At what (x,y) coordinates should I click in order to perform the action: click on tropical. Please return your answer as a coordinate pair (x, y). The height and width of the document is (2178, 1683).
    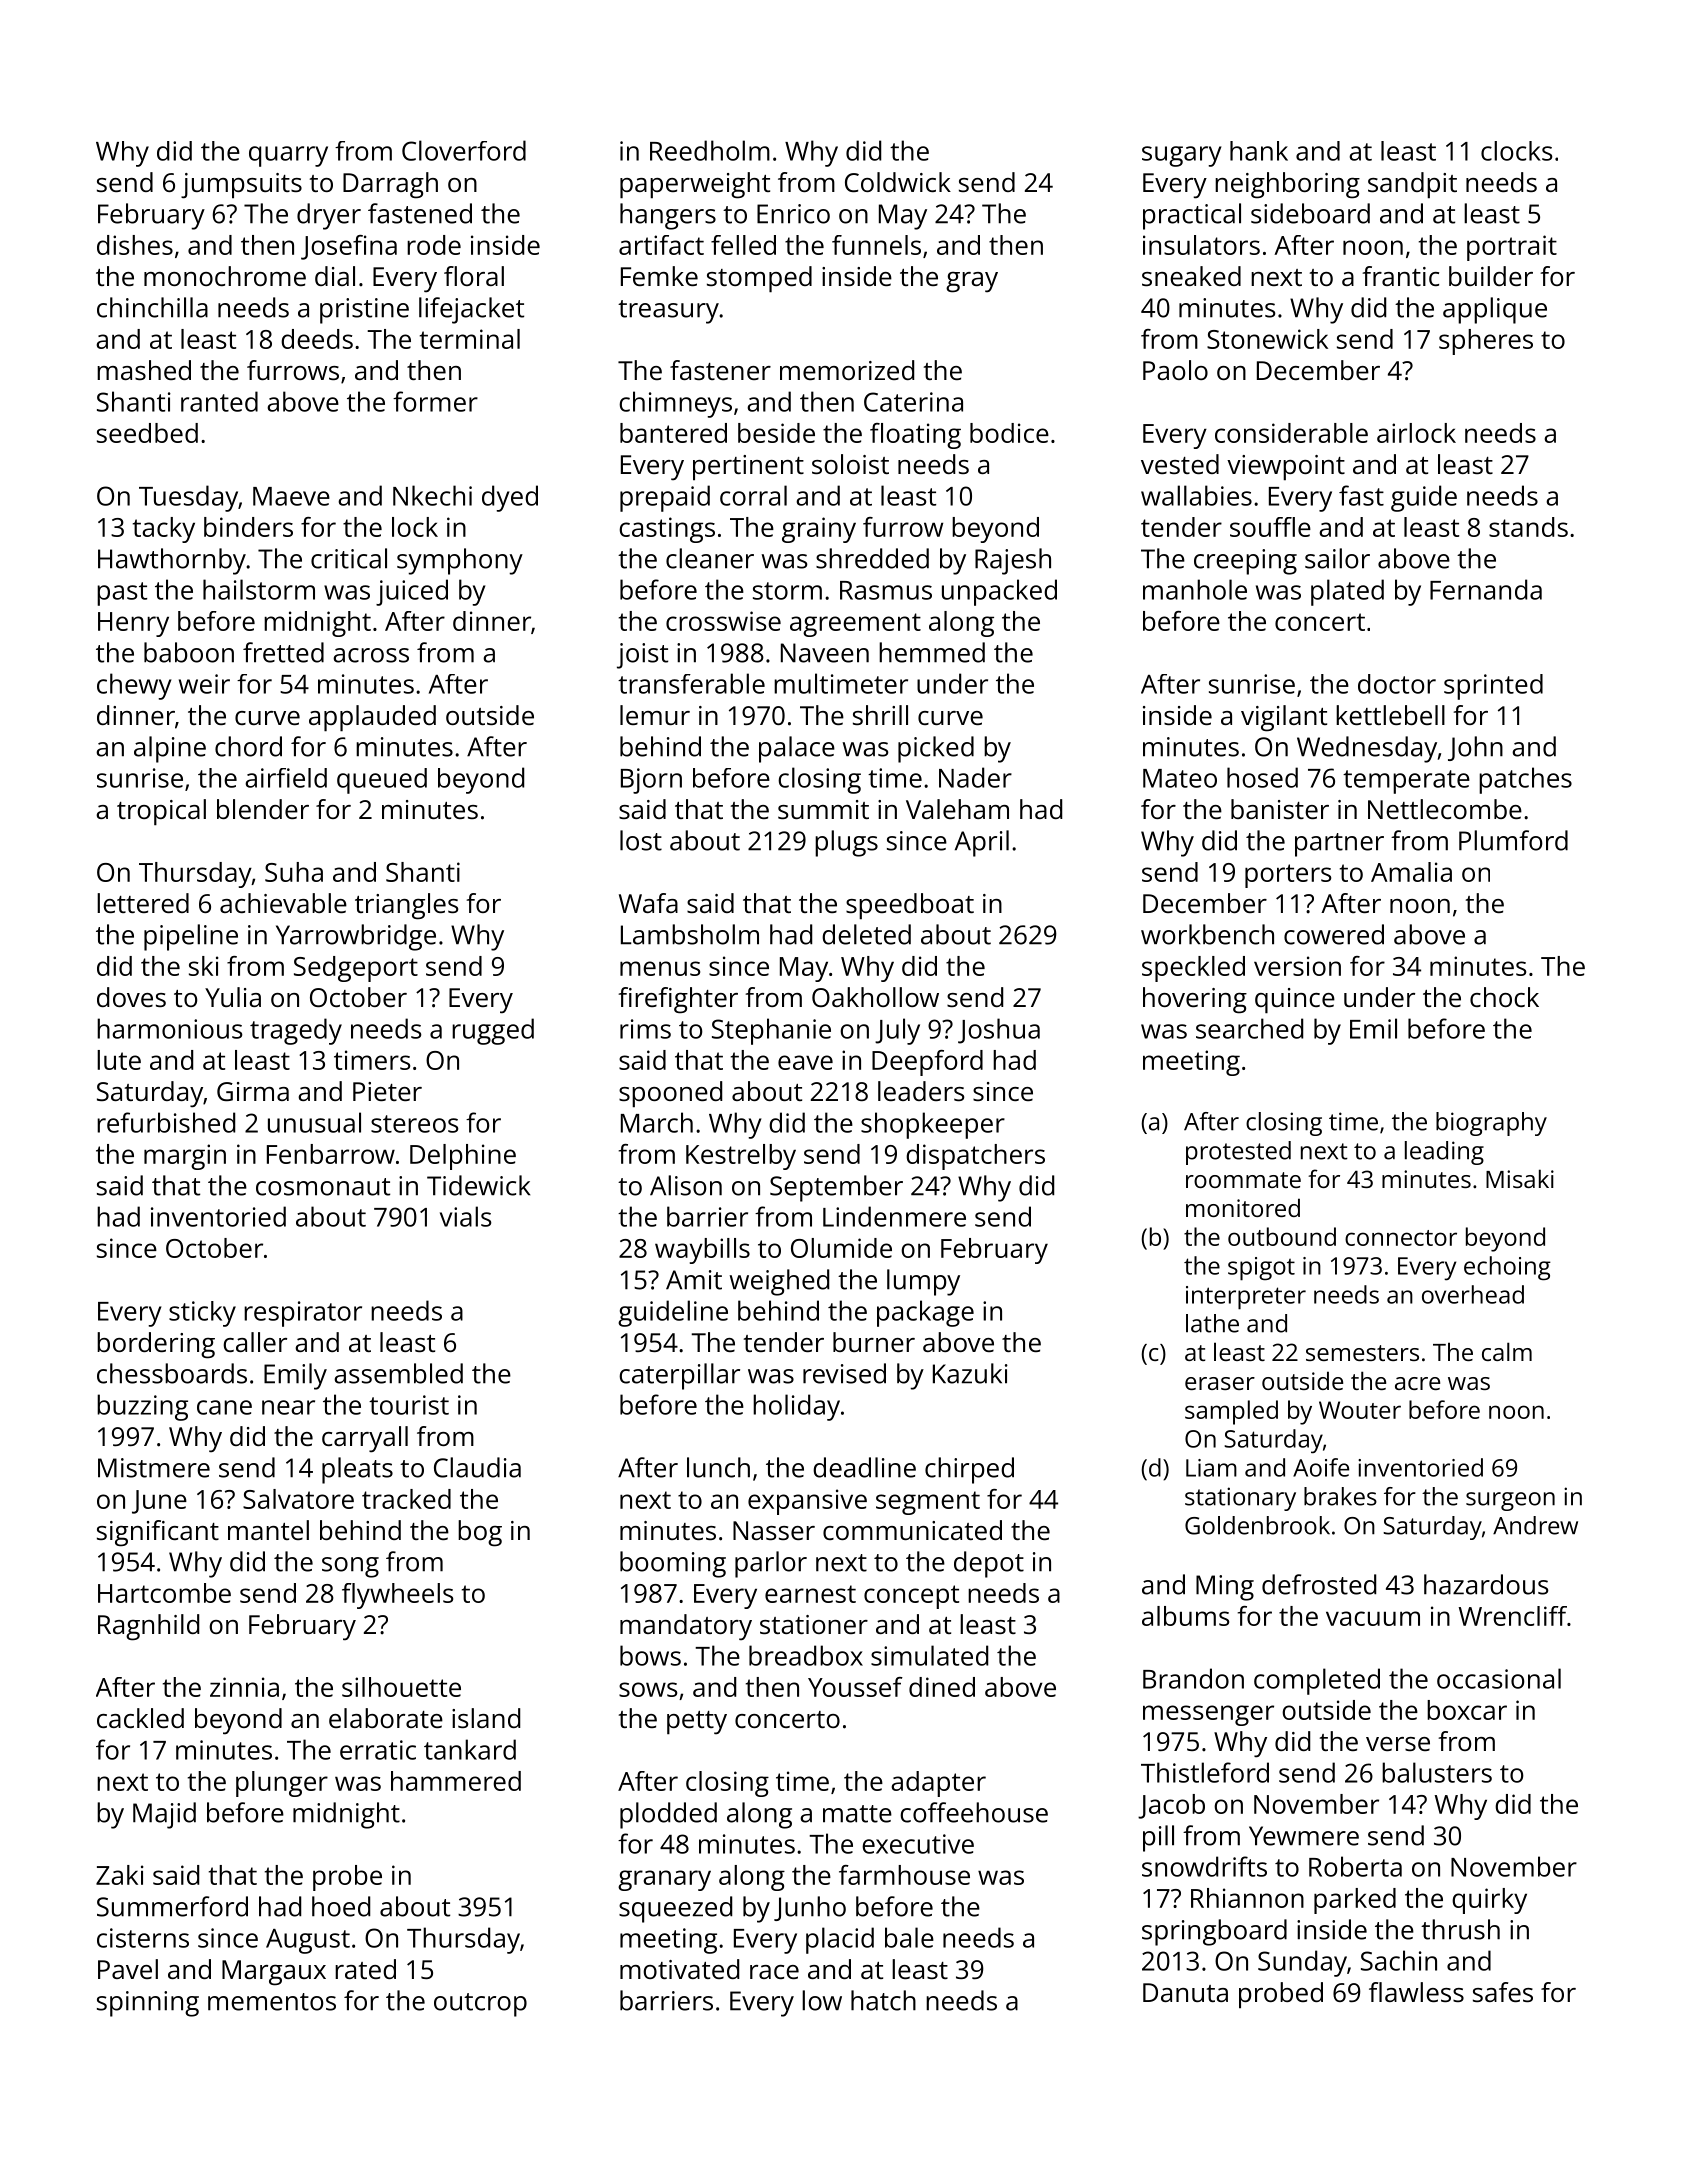
    Looking at the image, I should click on (161, 812).
